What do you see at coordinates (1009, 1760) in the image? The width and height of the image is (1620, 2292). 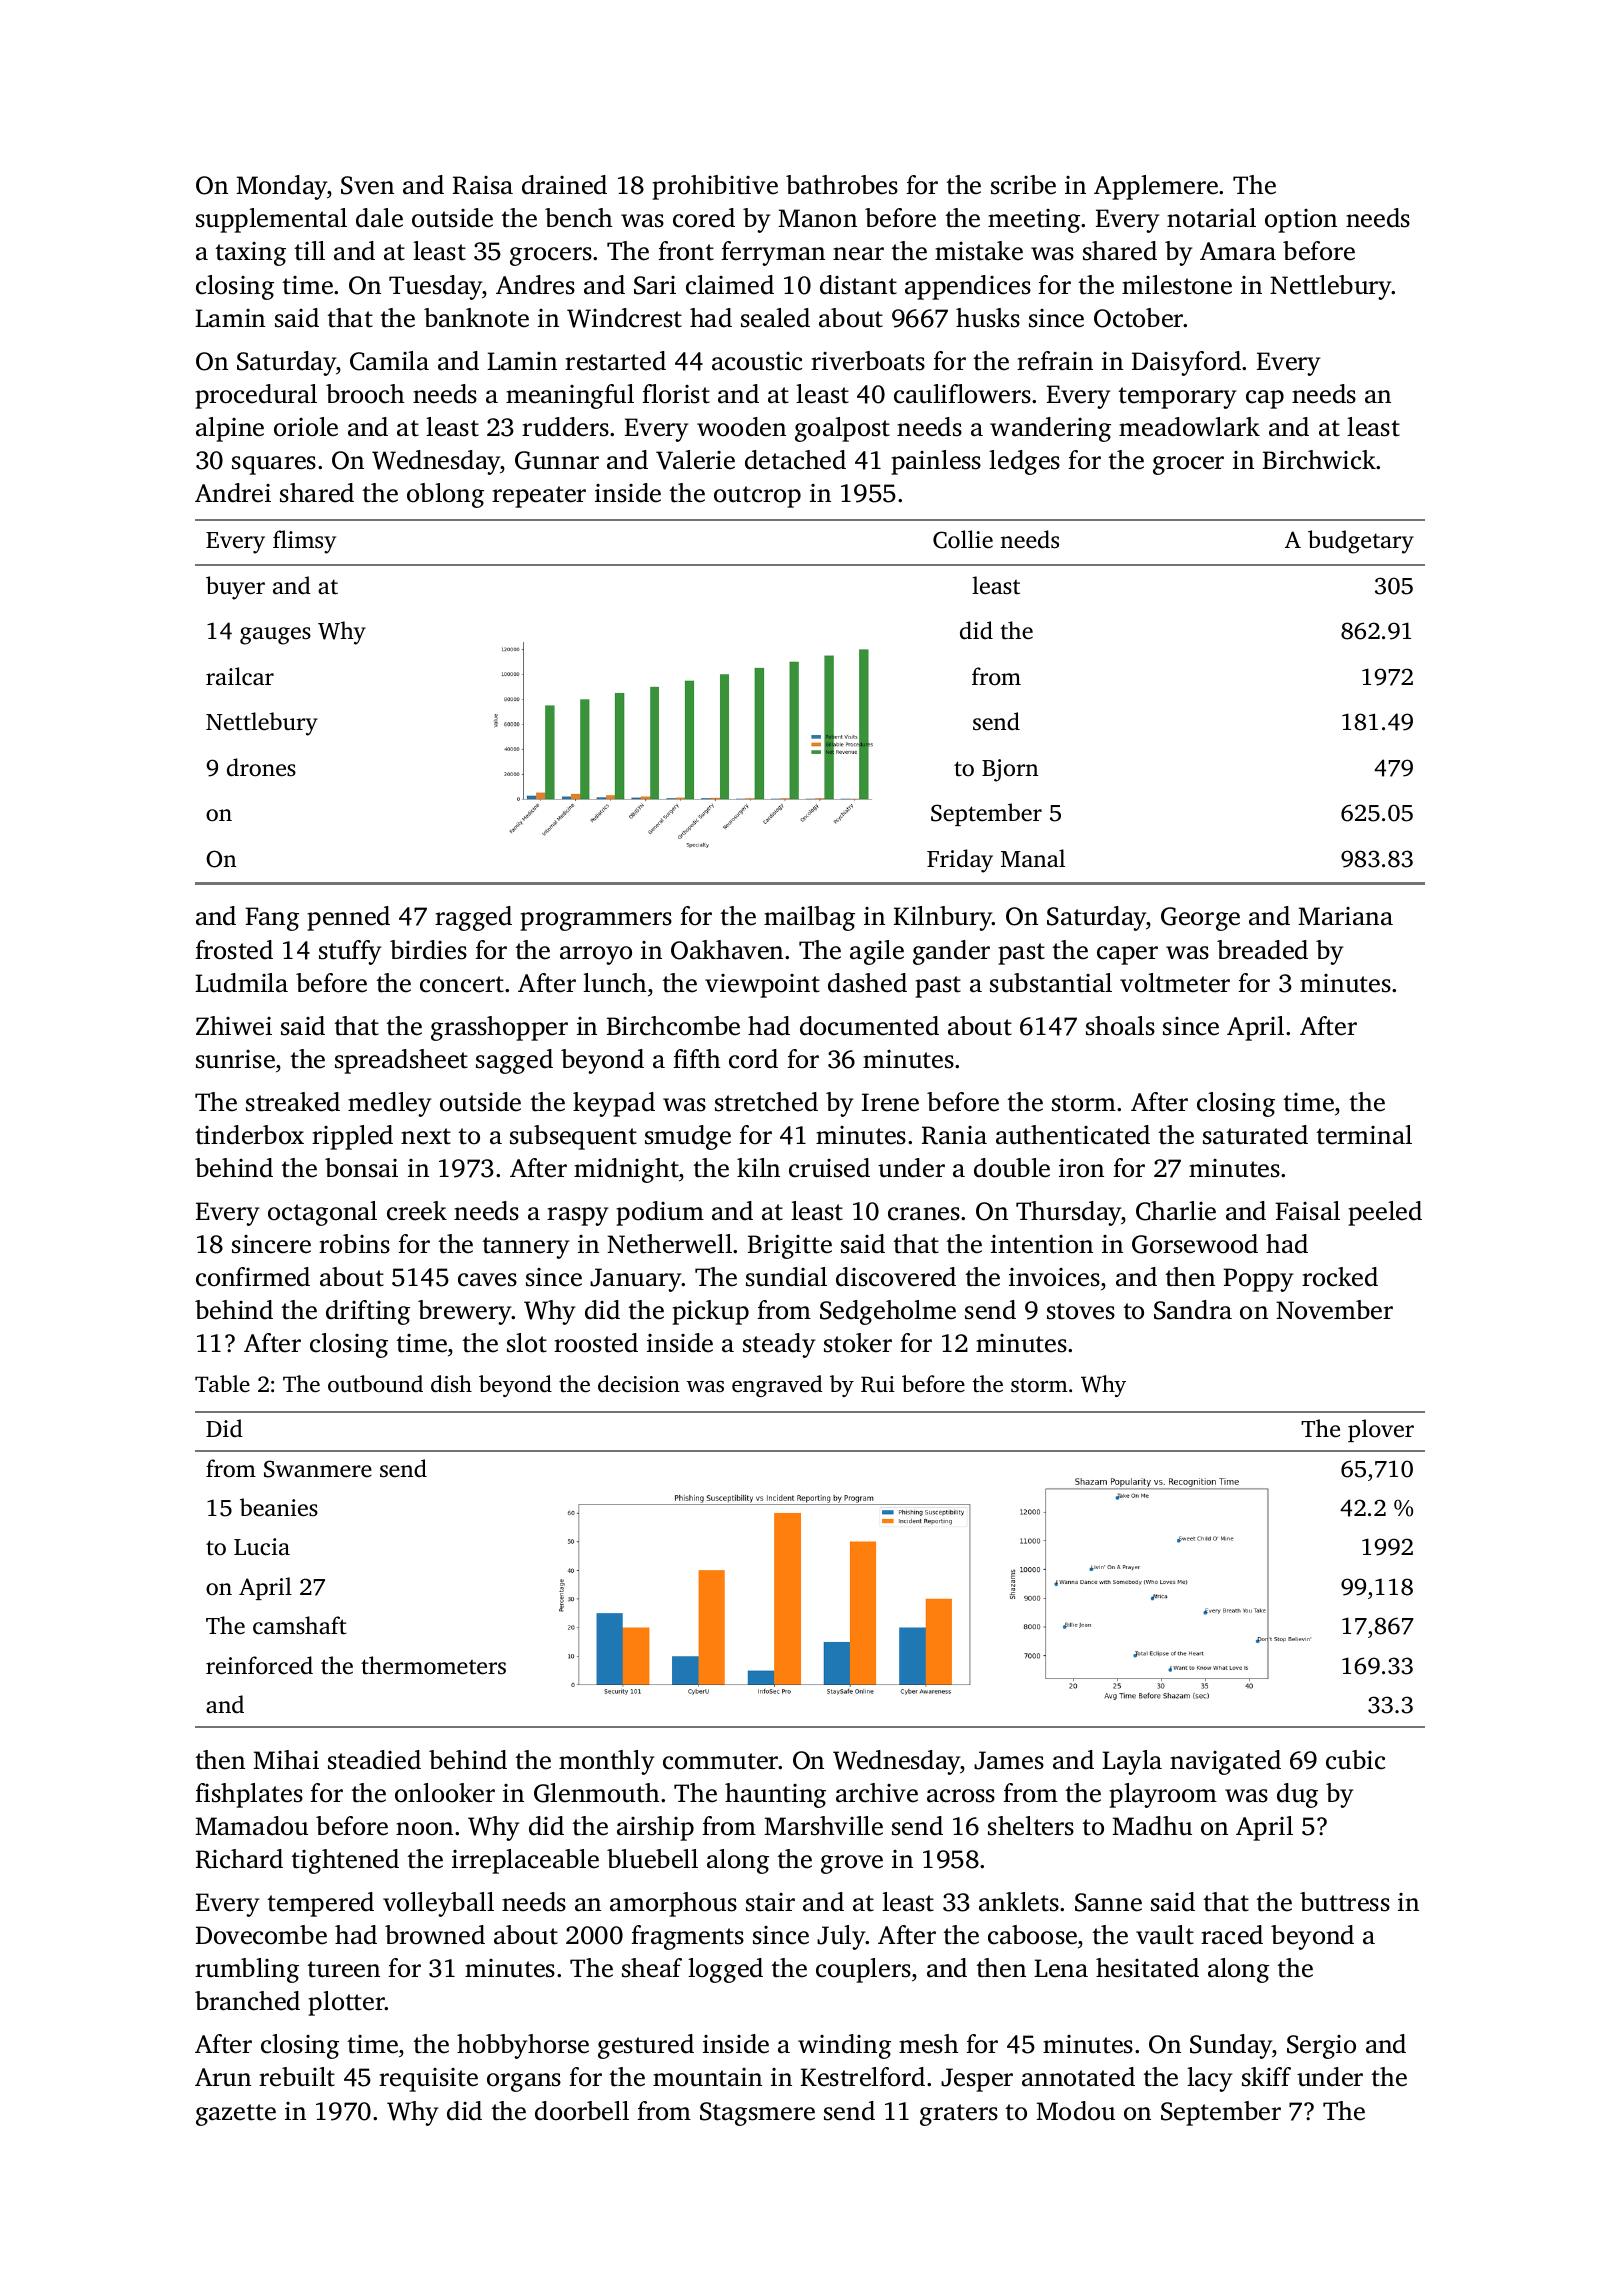 I see `James` at bounding box center [1009, 1760].
